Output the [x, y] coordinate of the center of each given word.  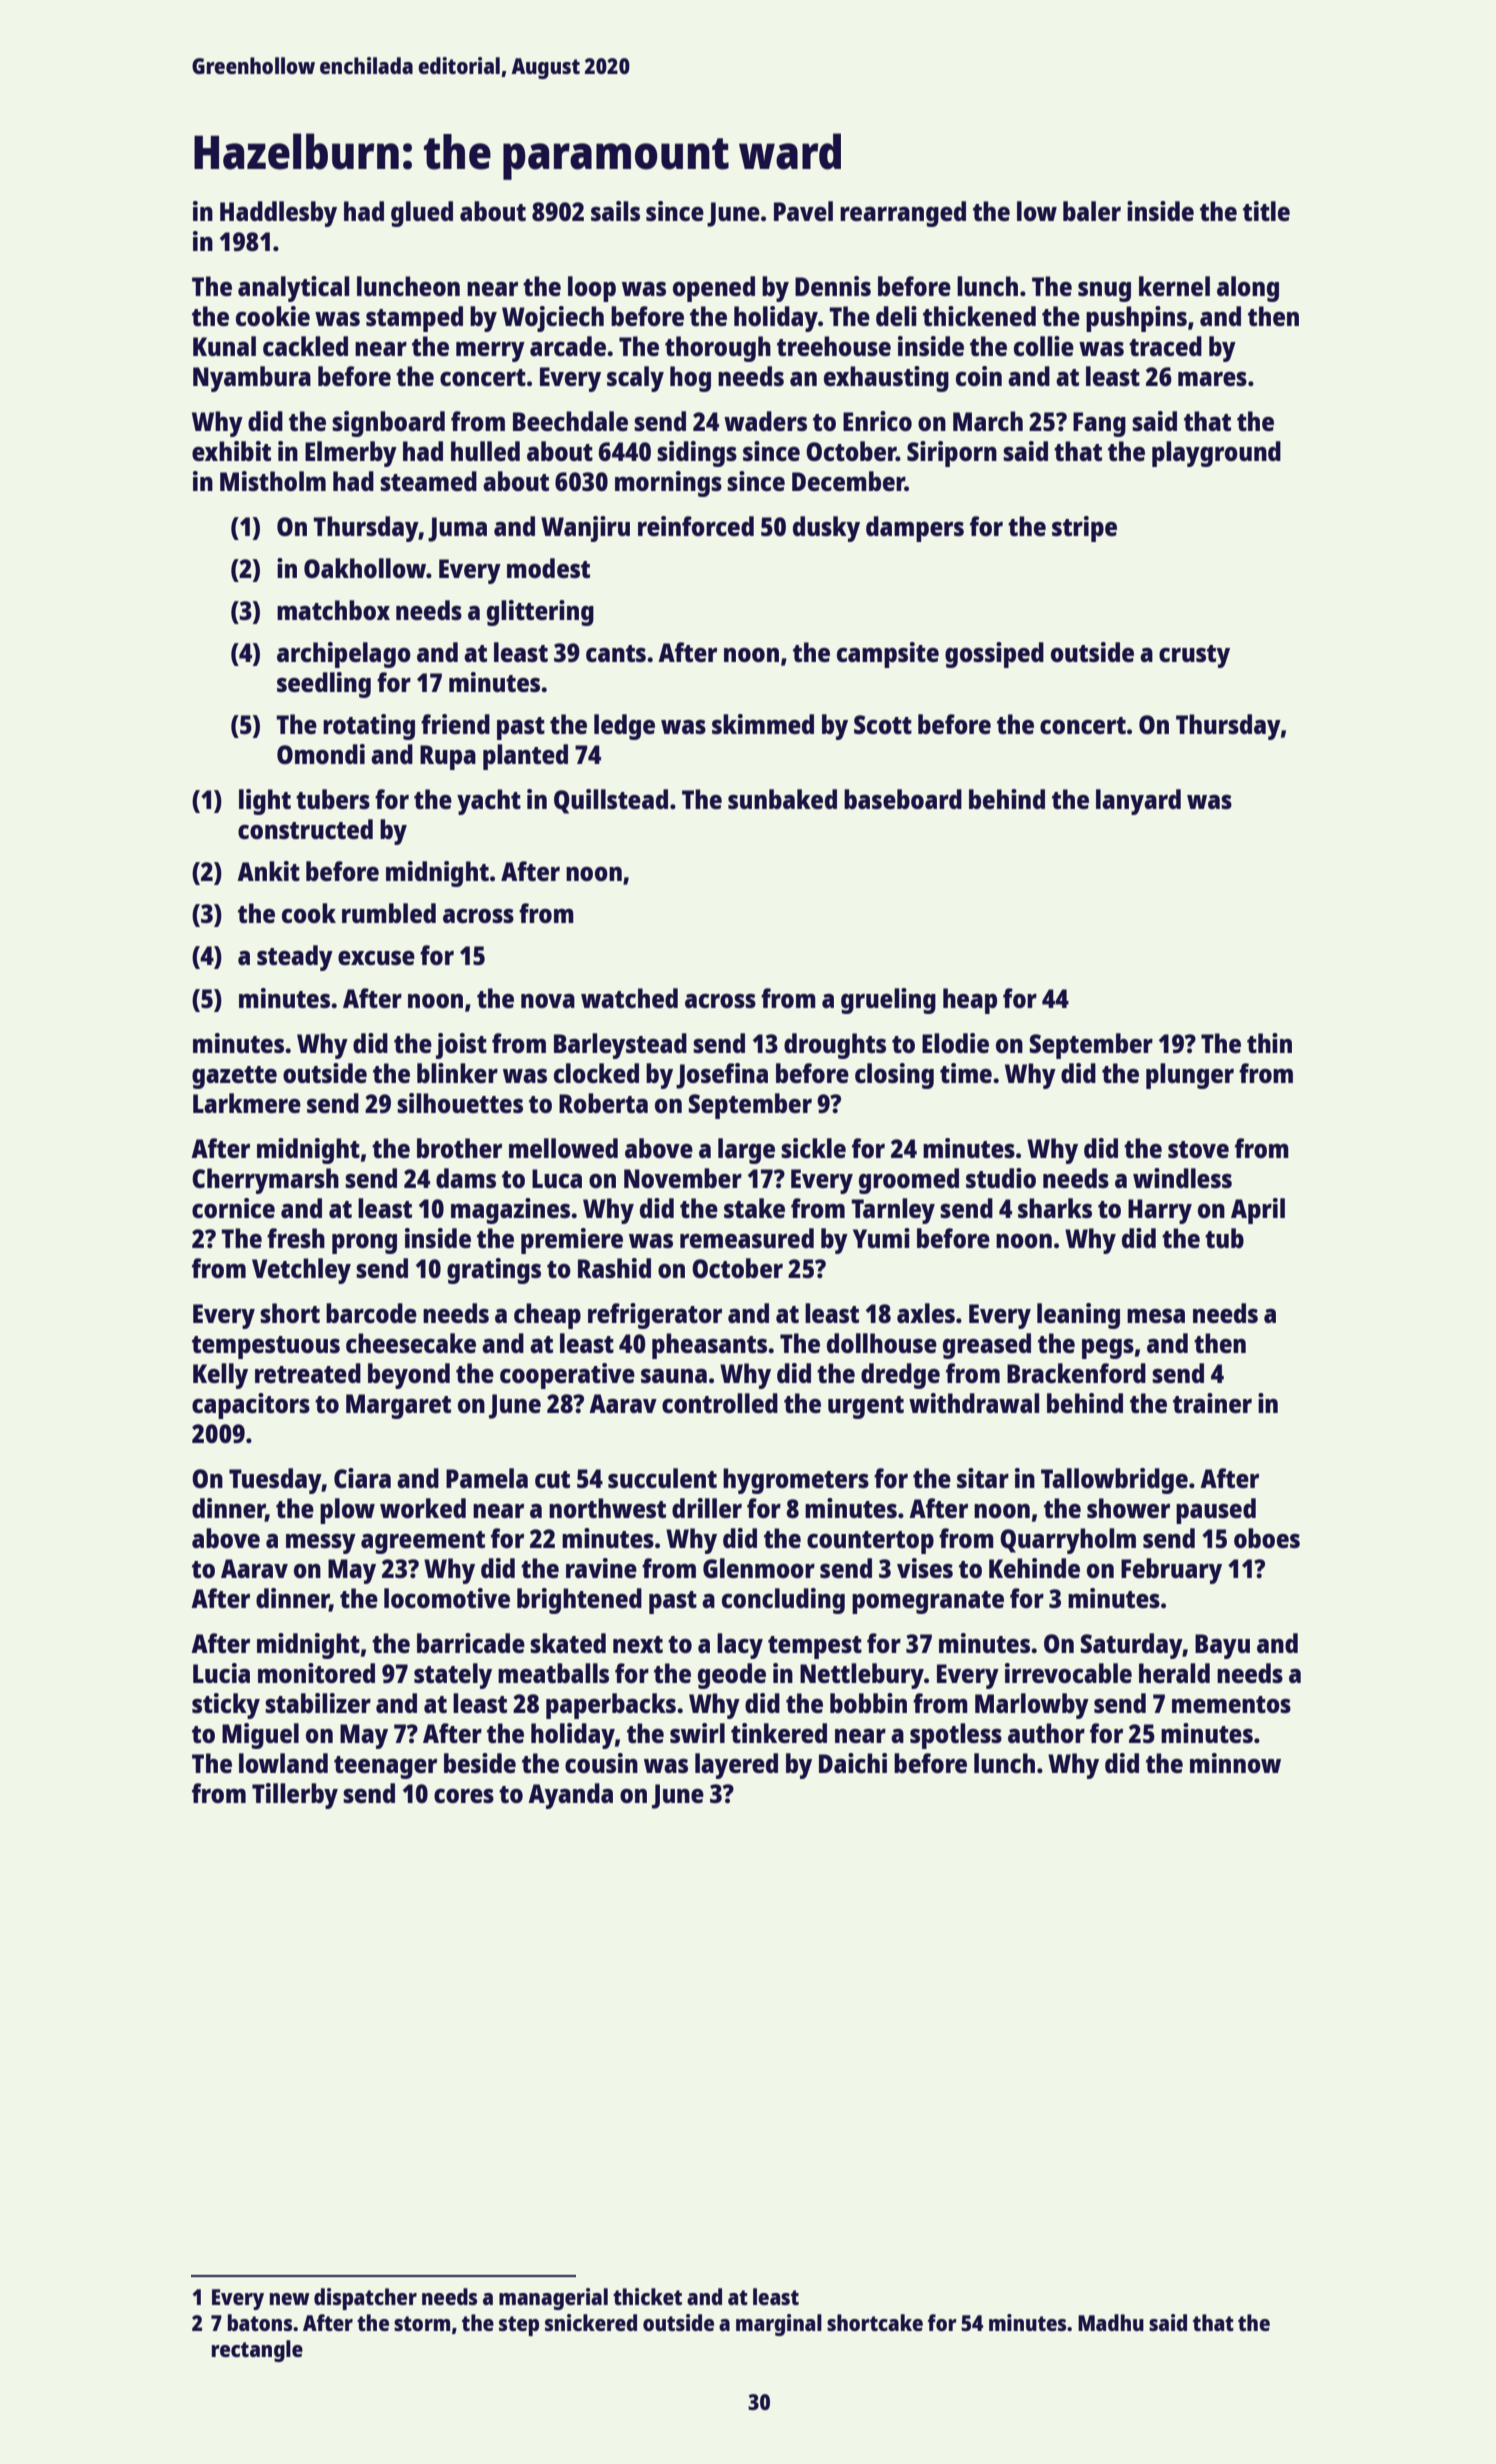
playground [1216, 454]
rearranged [903, 214]
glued [422, 214]
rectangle [257, 2351]
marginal [779, 2325]
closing [894, 1076]
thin [1269, 1043]
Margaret [398, 1406]
